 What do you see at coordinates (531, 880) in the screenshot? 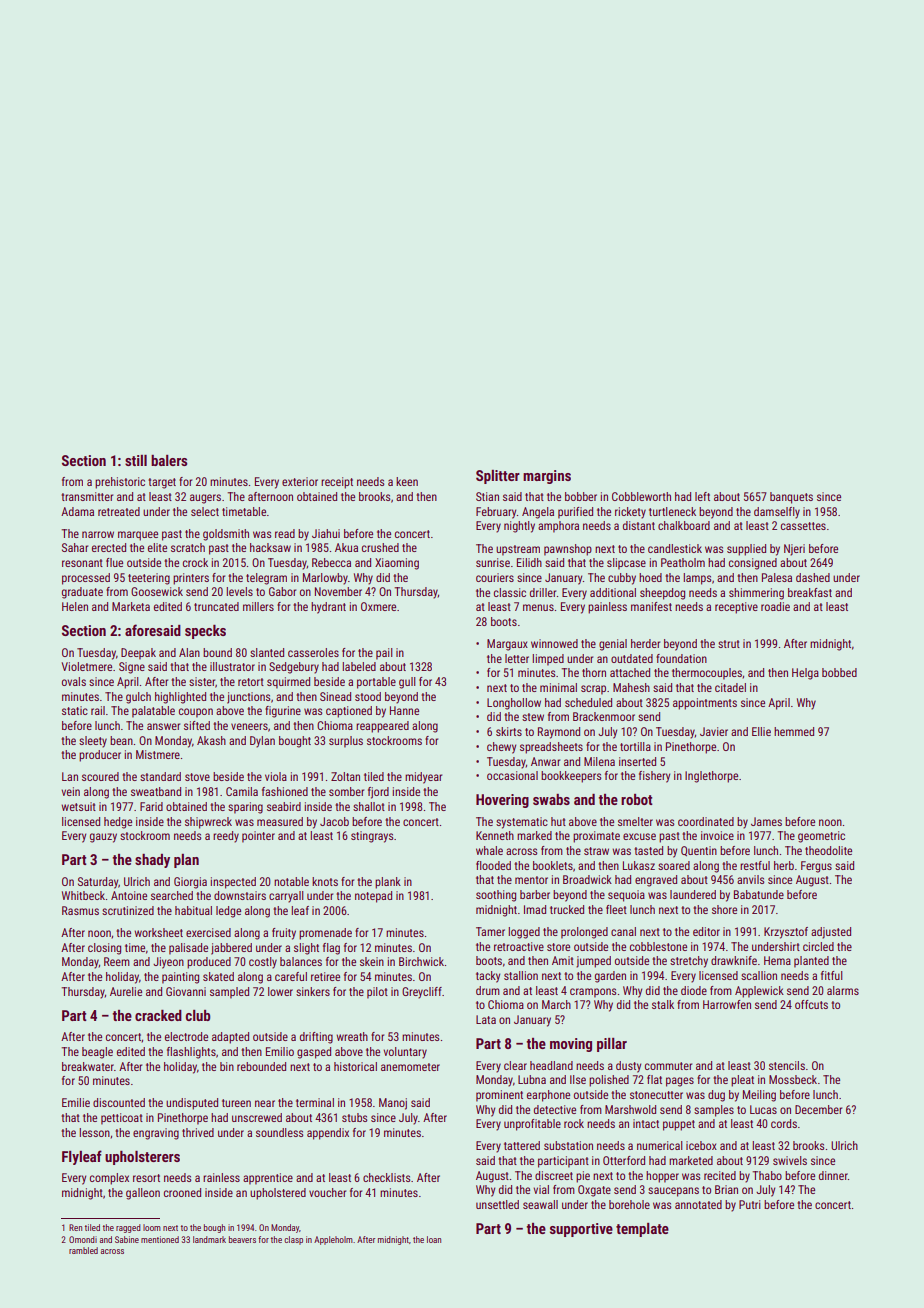
I see `mentor` at bounding box center [531, 880].
